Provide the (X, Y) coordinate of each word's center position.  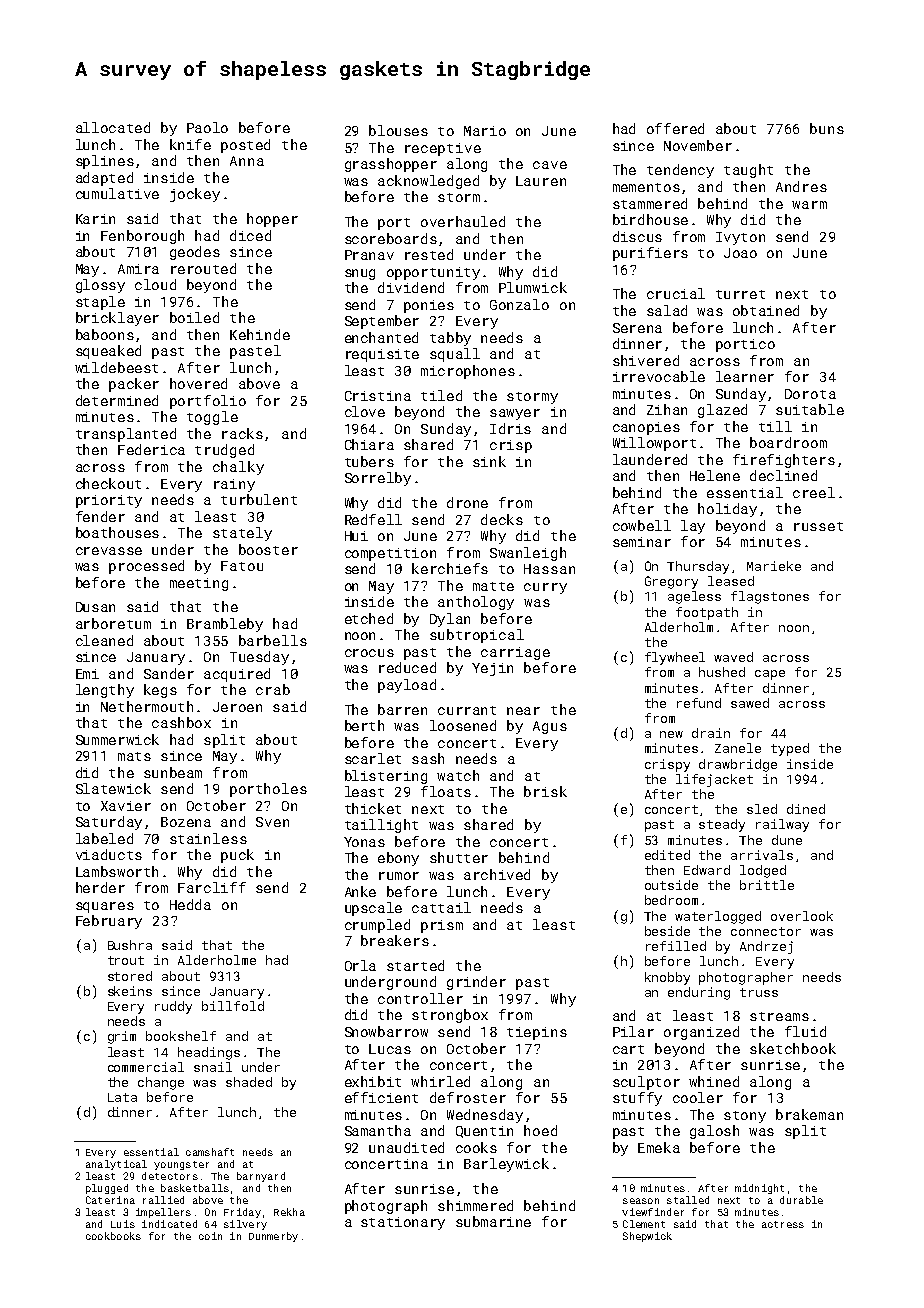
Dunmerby (273, 1237)
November (698, 145)
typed (790, 749)
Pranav (369, 255)
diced (250, 235)
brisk (545, 791)
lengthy (105, 691)
